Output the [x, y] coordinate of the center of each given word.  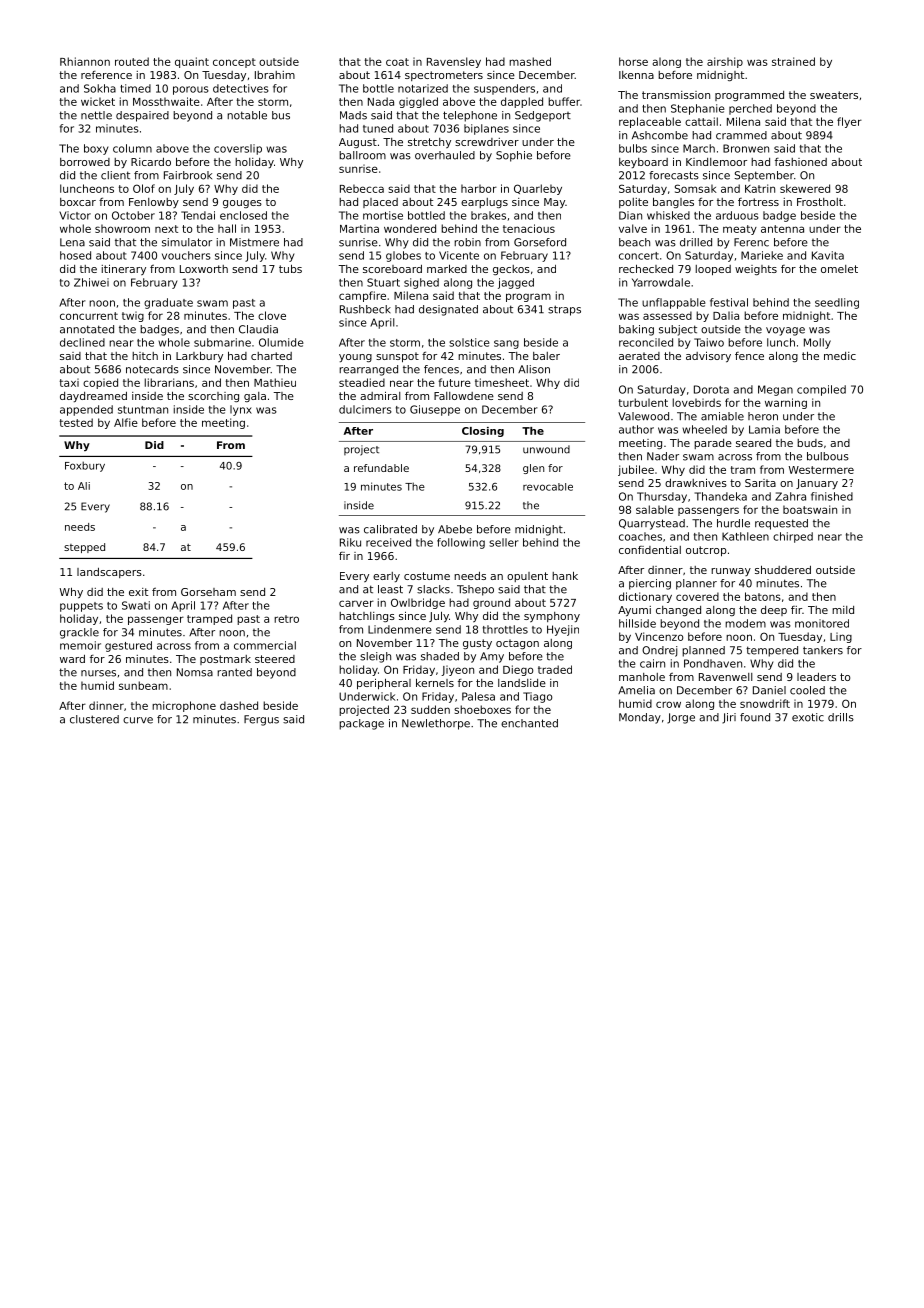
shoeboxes [482, 709]
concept [234, 63]
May [554, 203]
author [636, 429]
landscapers [109, 573]
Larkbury [199, 356]
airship [725, 62]
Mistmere [254, 242]
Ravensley [454, 62]
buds [810, 443]
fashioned [801, 162]
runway [731, 572]
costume [427, 576]
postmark [225, 660]
